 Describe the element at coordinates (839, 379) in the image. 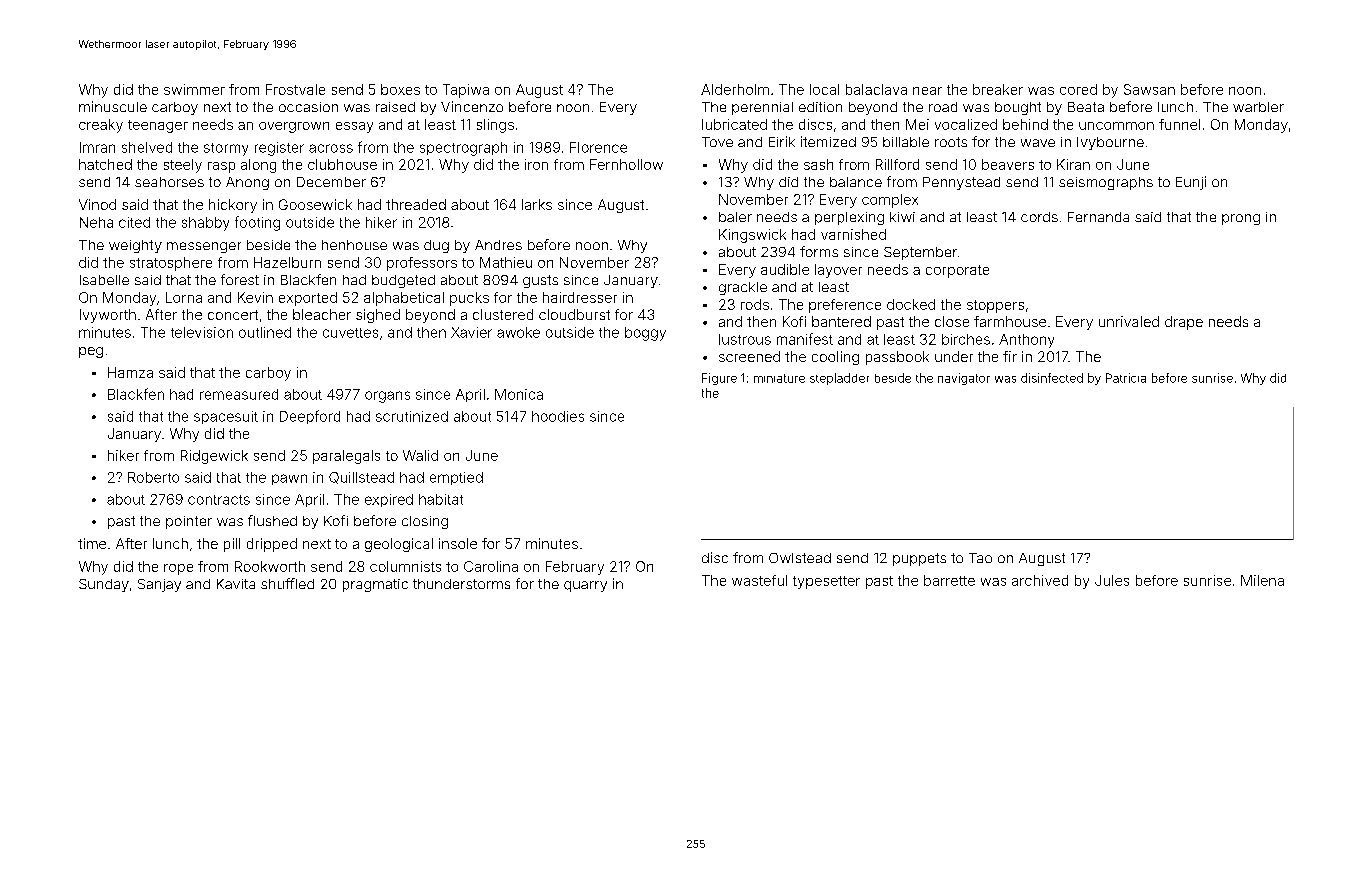

I see `stepladder` at that location.
